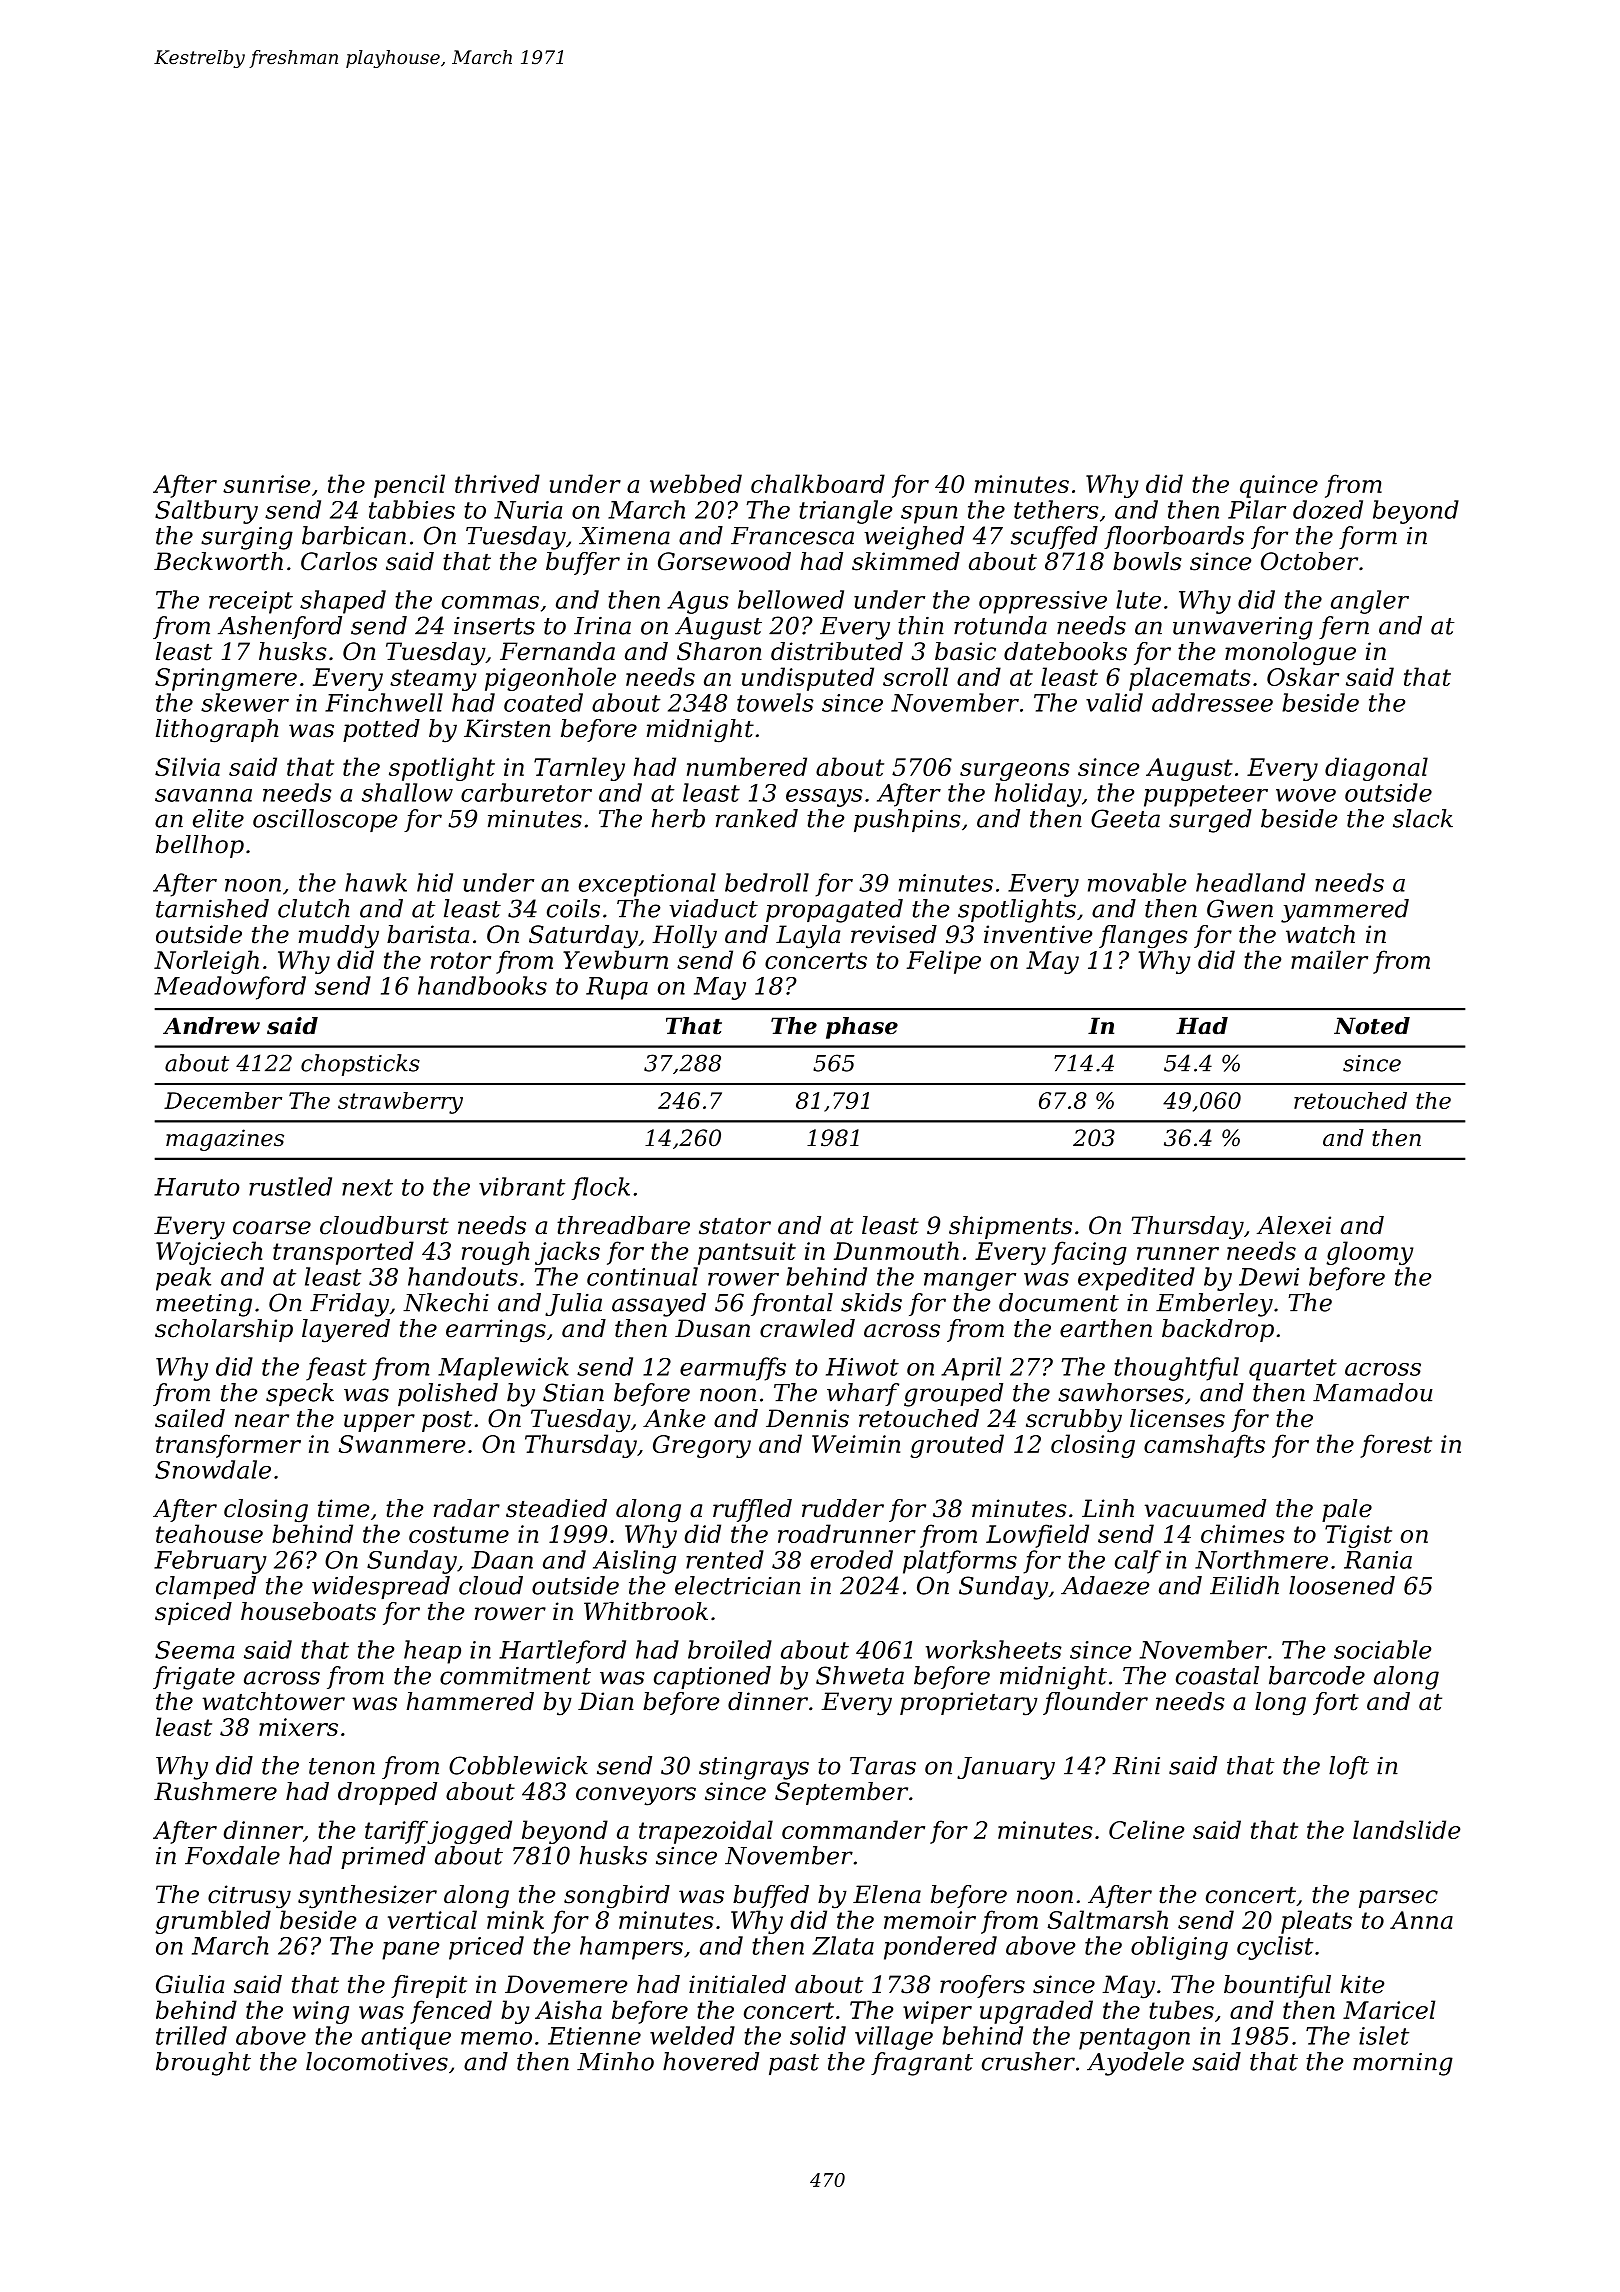  I want to click on Friday, so click(349, 1305).
